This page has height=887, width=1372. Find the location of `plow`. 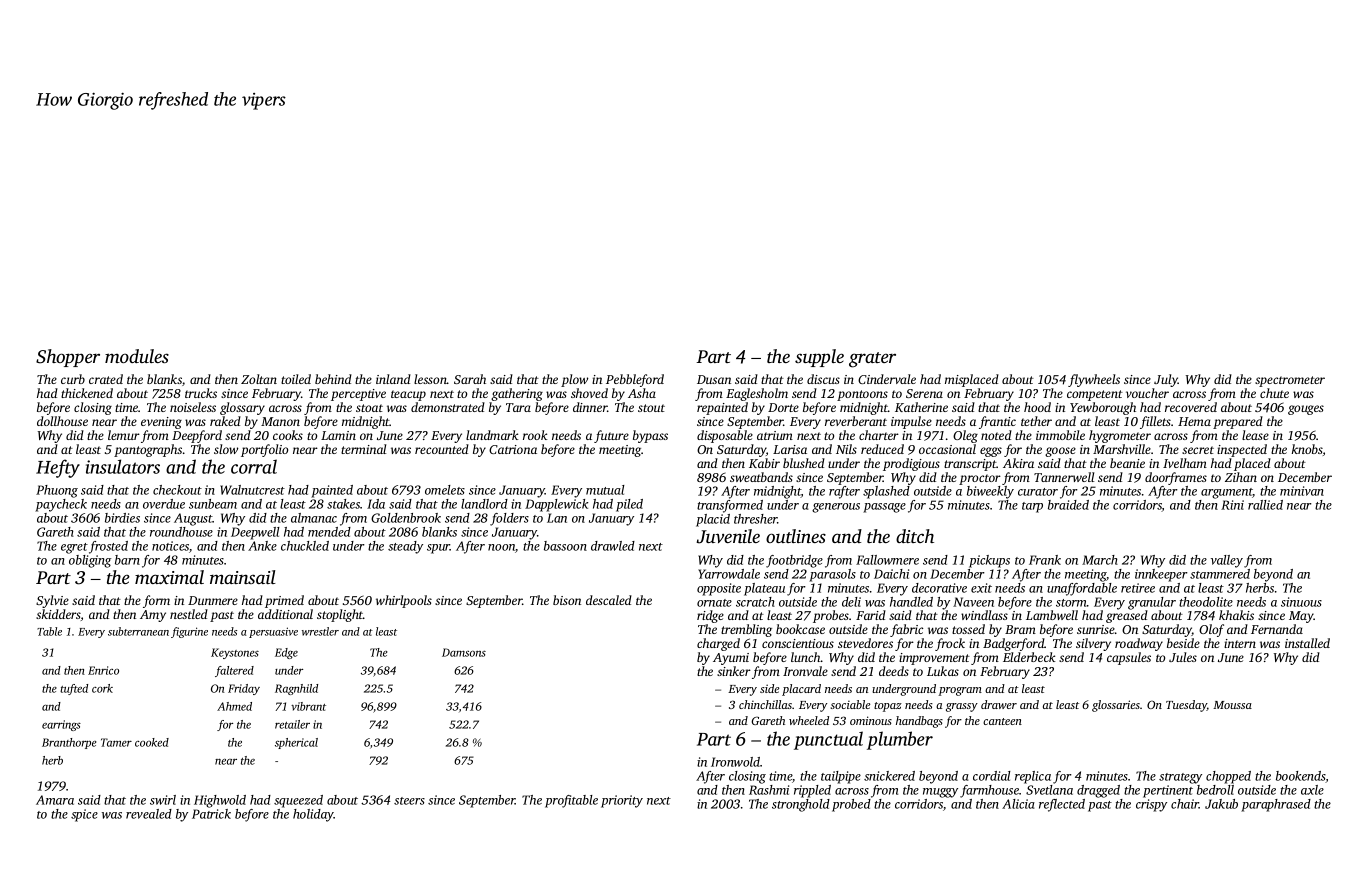

plow is located at coordinates (574, 380).
